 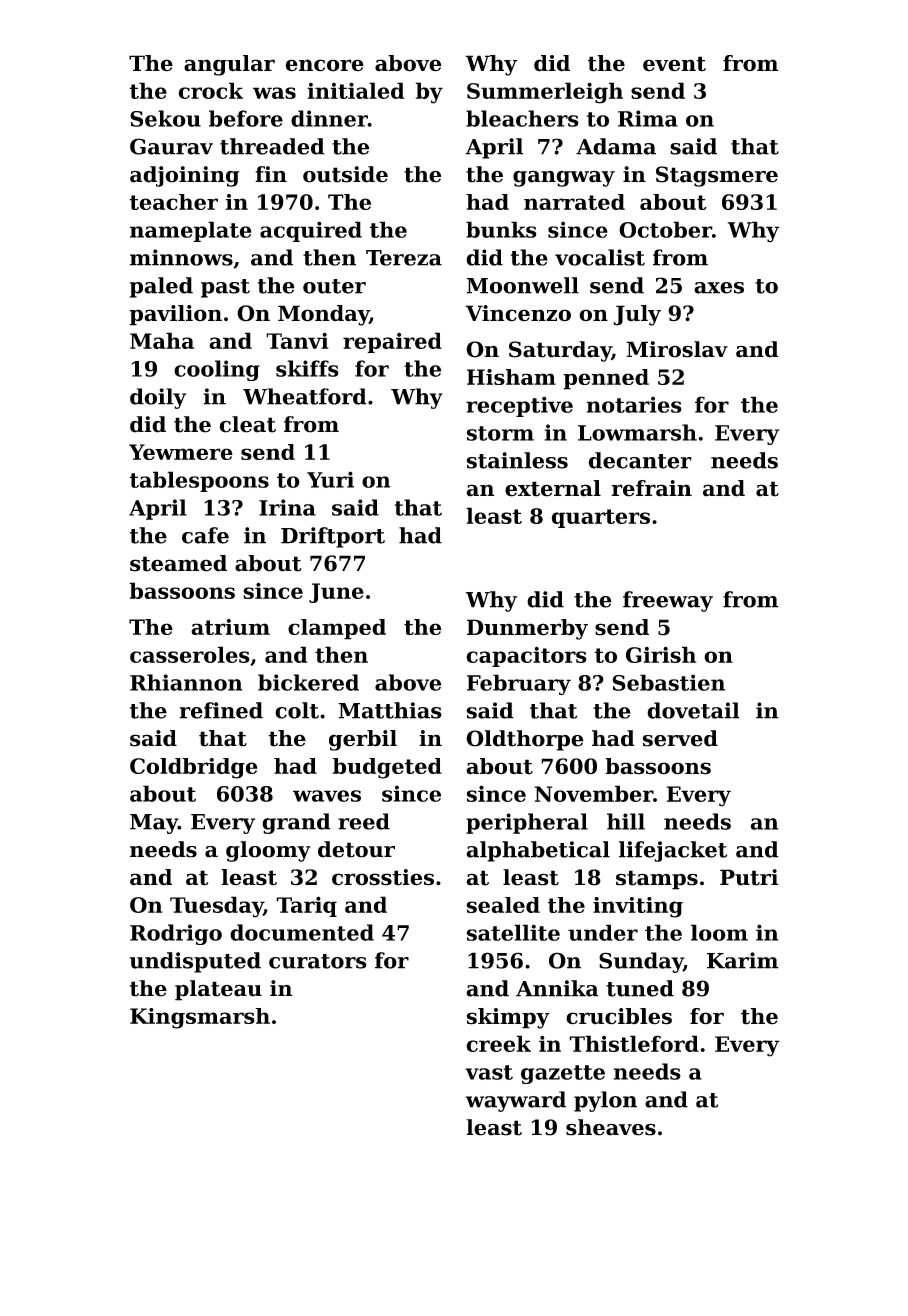 I want to click on Sekou, so click(x=165, y=118).
